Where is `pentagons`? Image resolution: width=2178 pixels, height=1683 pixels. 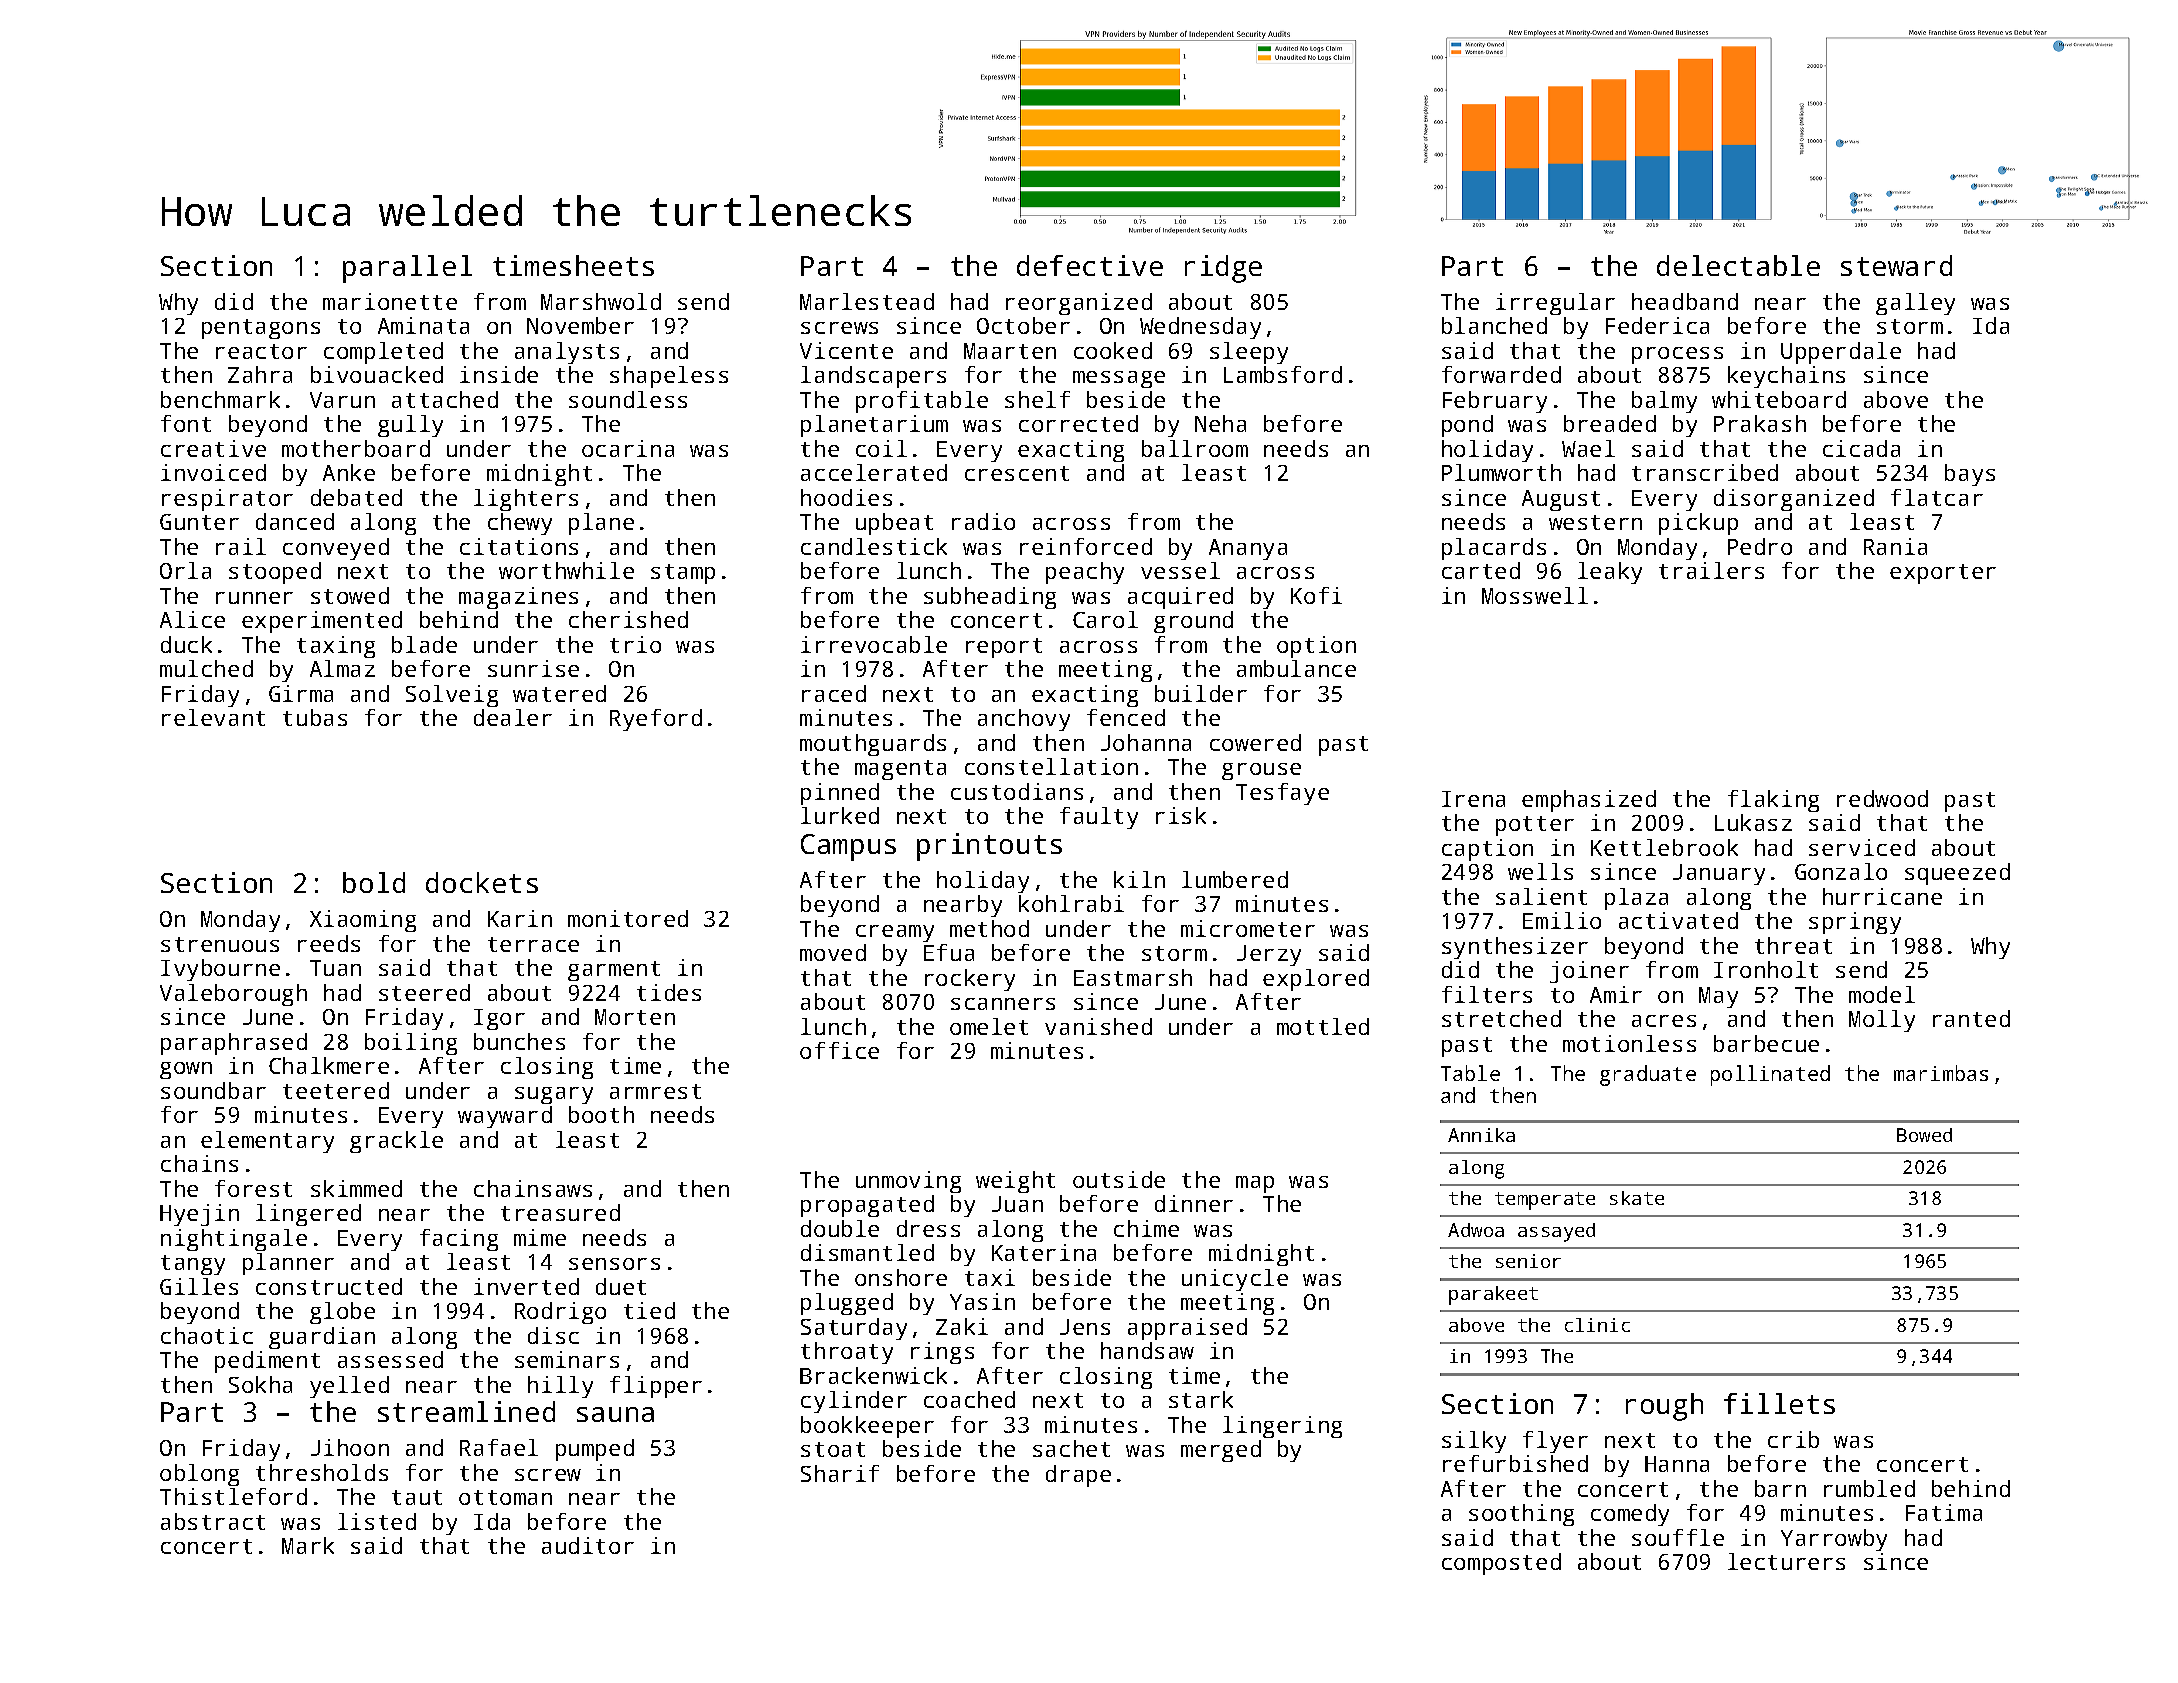 pentagons is located at coordinates (261, 329).
